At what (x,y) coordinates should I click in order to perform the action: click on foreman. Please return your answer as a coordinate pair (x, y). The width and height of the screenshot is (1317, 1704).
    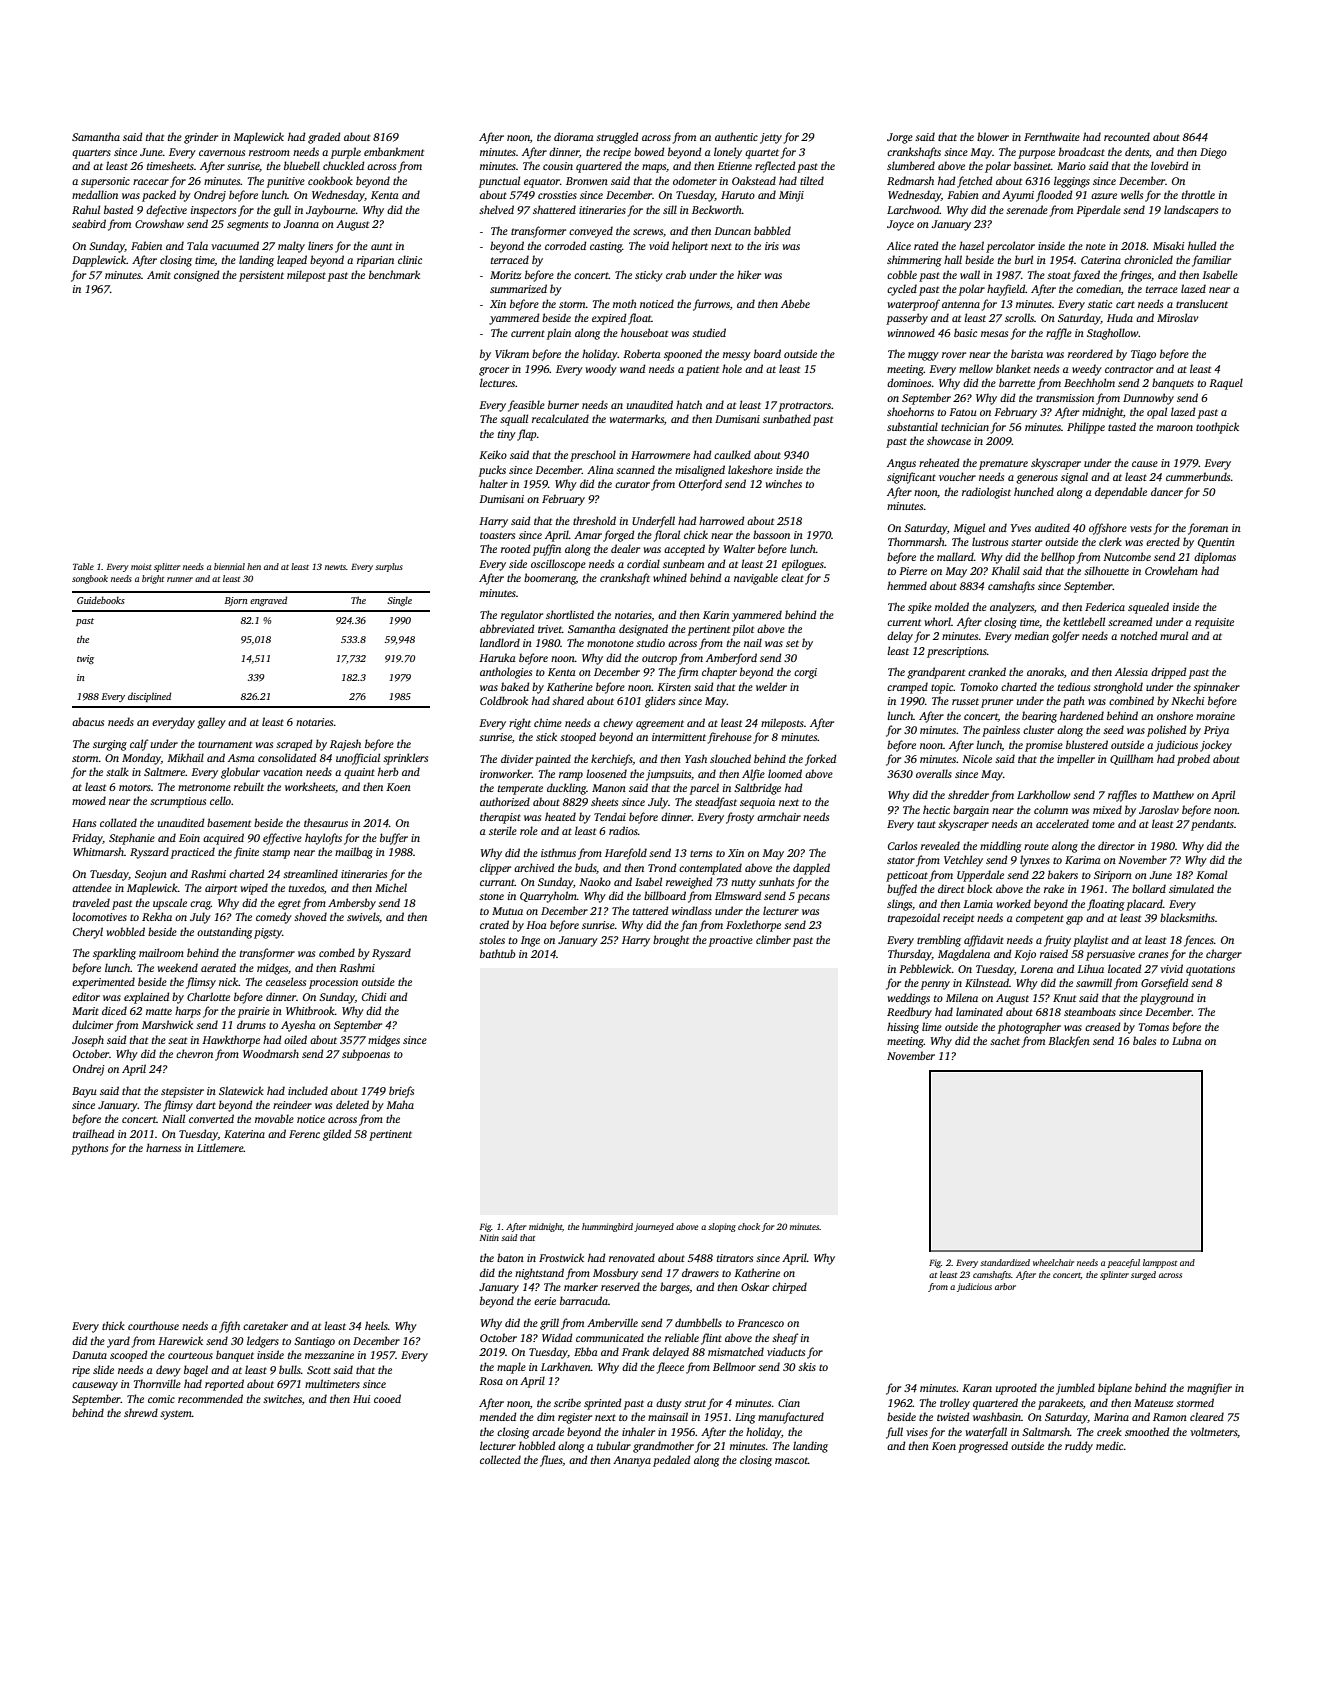
    Looking at the image, I should click on (1208, 529).
